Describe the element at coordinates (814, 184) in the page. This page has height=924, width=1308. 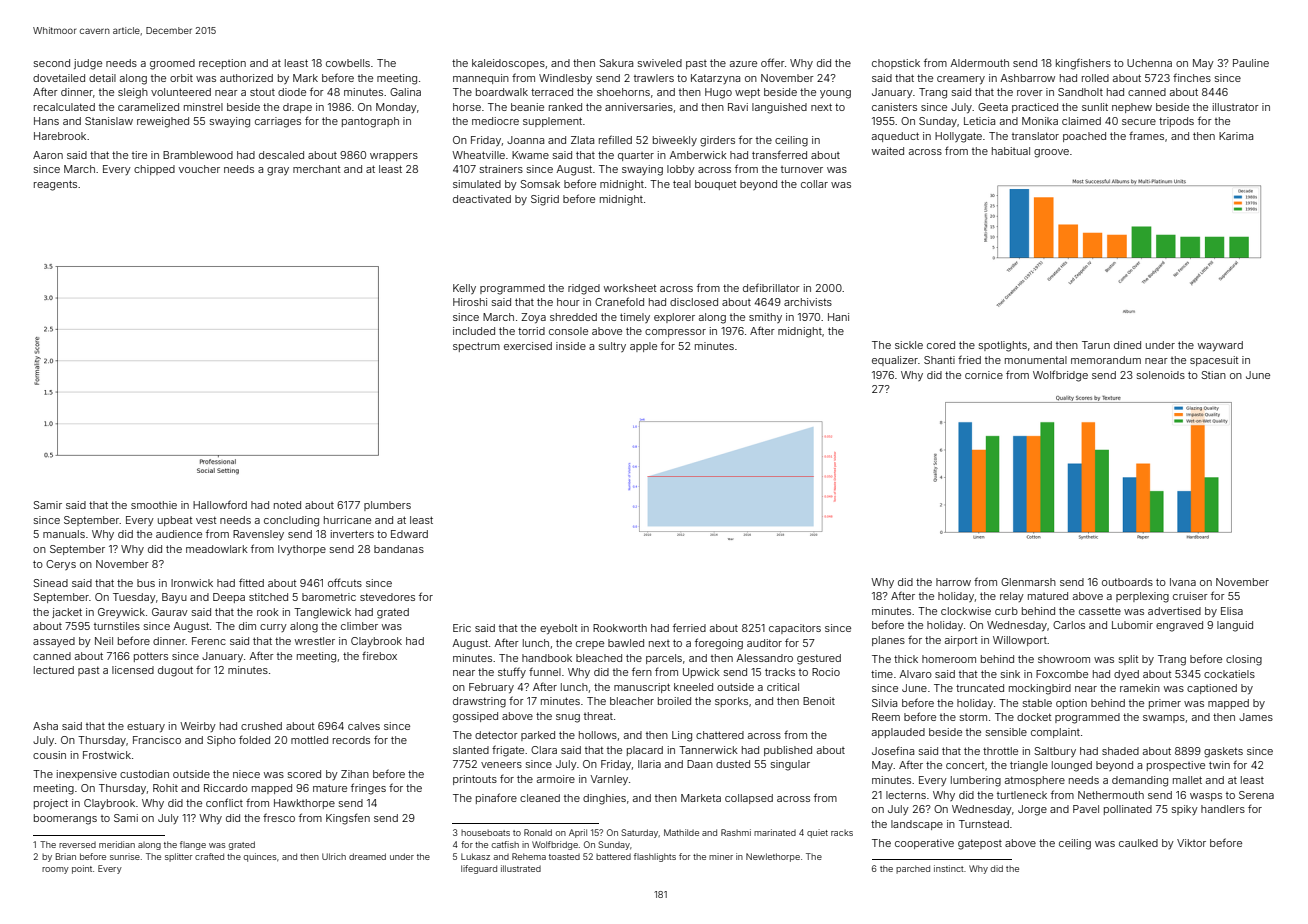
I see `collar` at that location.
